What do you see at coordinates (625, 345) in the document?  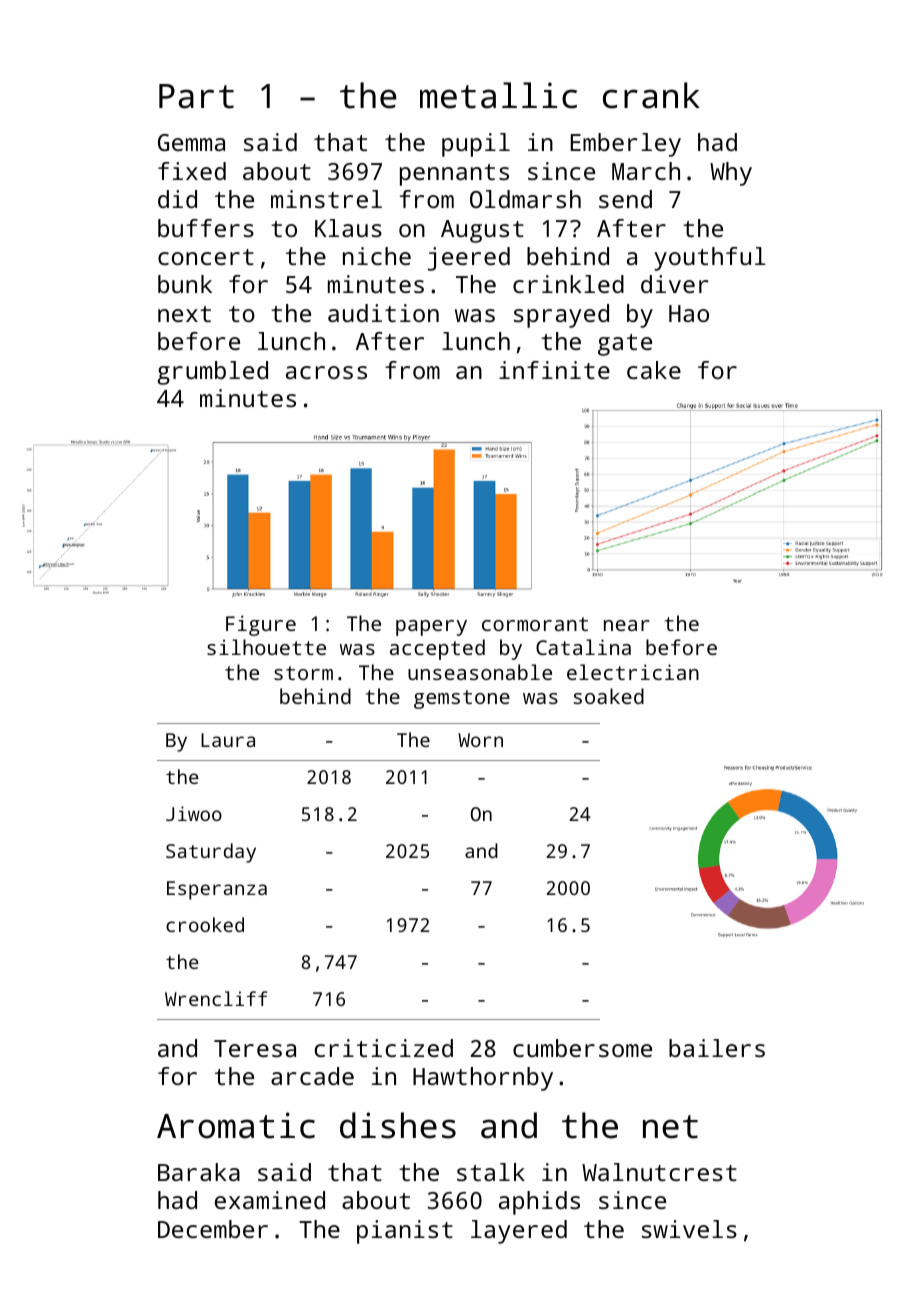 I see `gate` at bounding box center [625, 345].
